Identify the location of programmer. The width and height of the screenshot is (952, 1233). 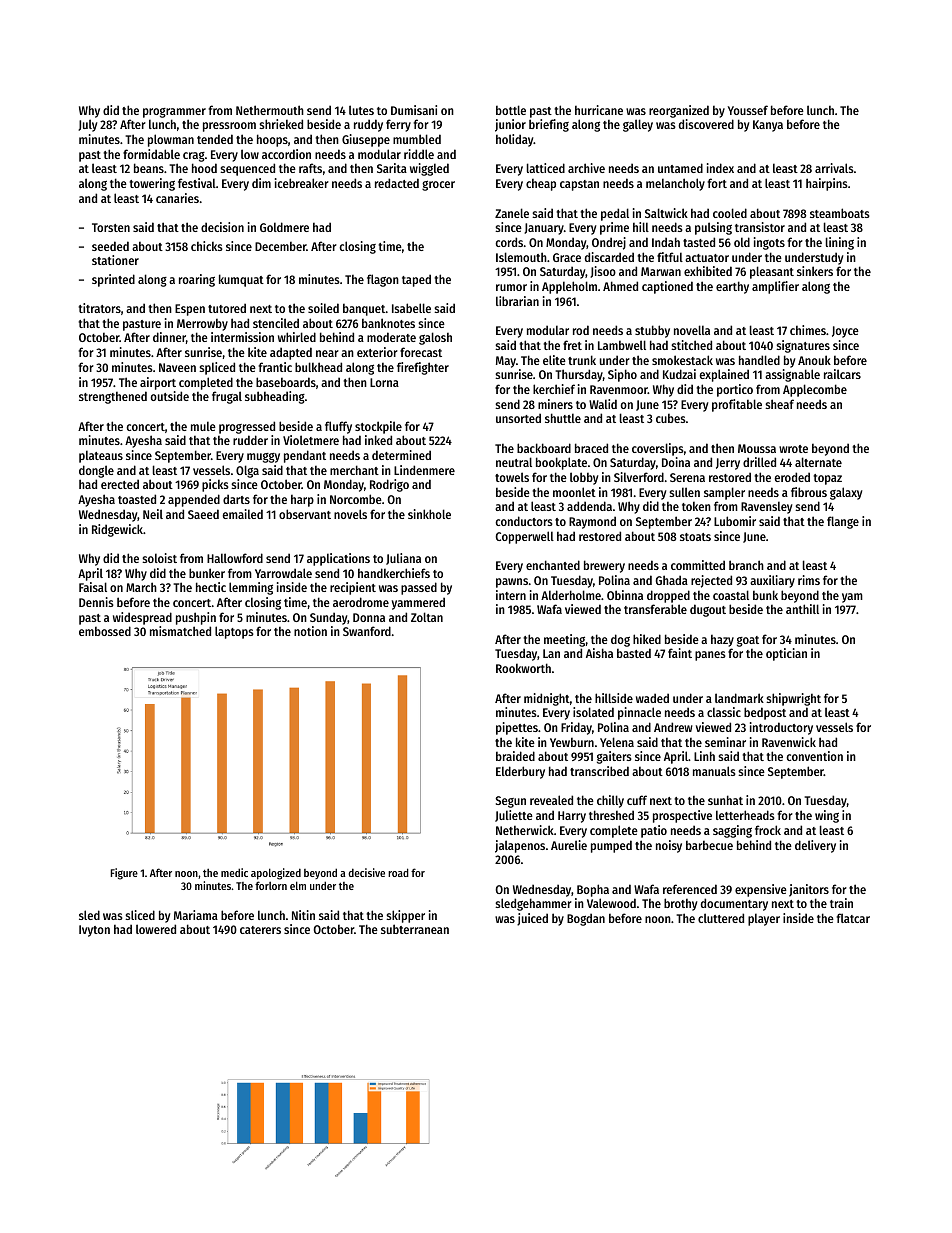
(174, 113).
